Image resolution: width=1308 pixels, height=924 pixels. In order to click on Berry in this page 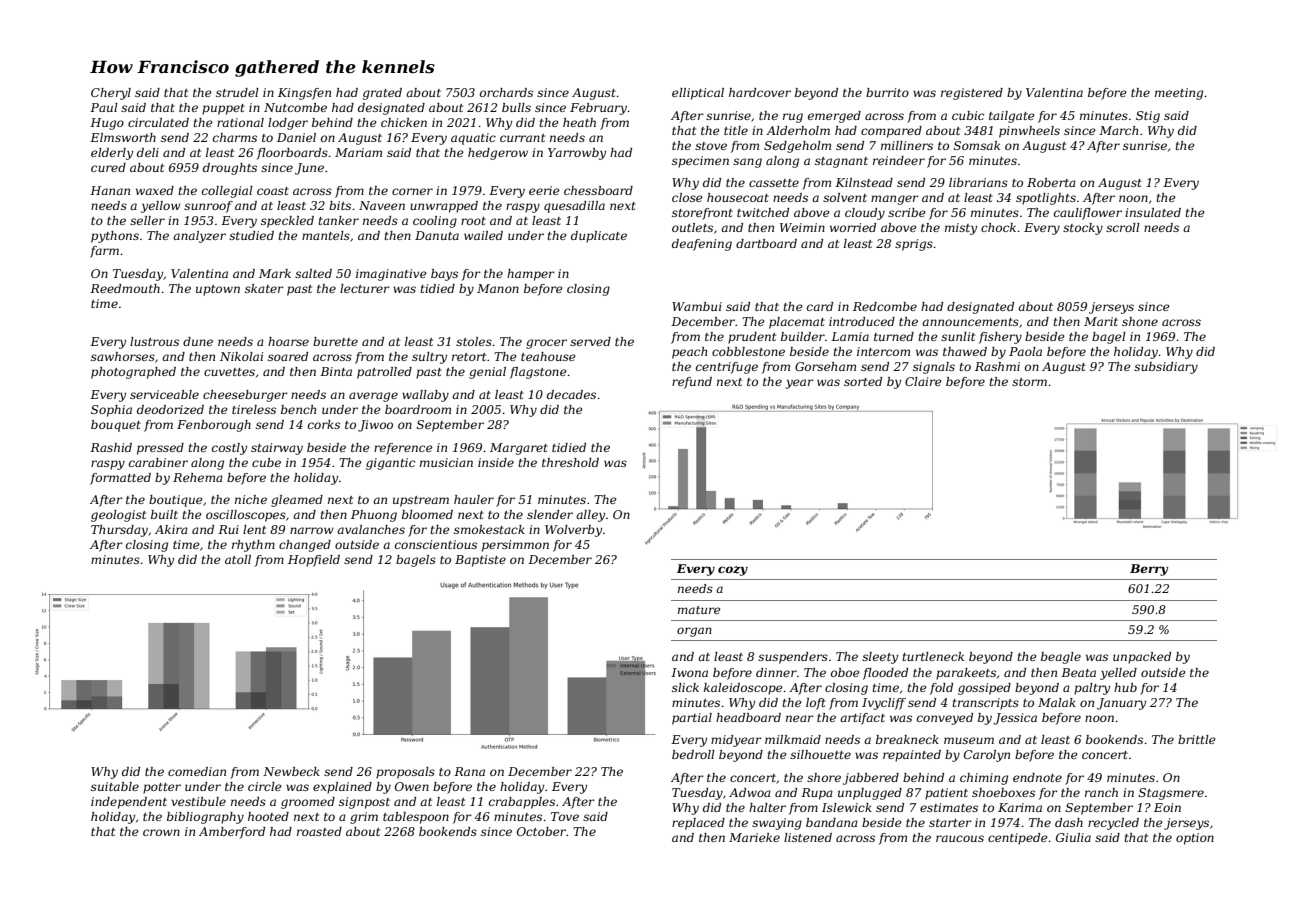, I will do `click(1149, 570)`.
